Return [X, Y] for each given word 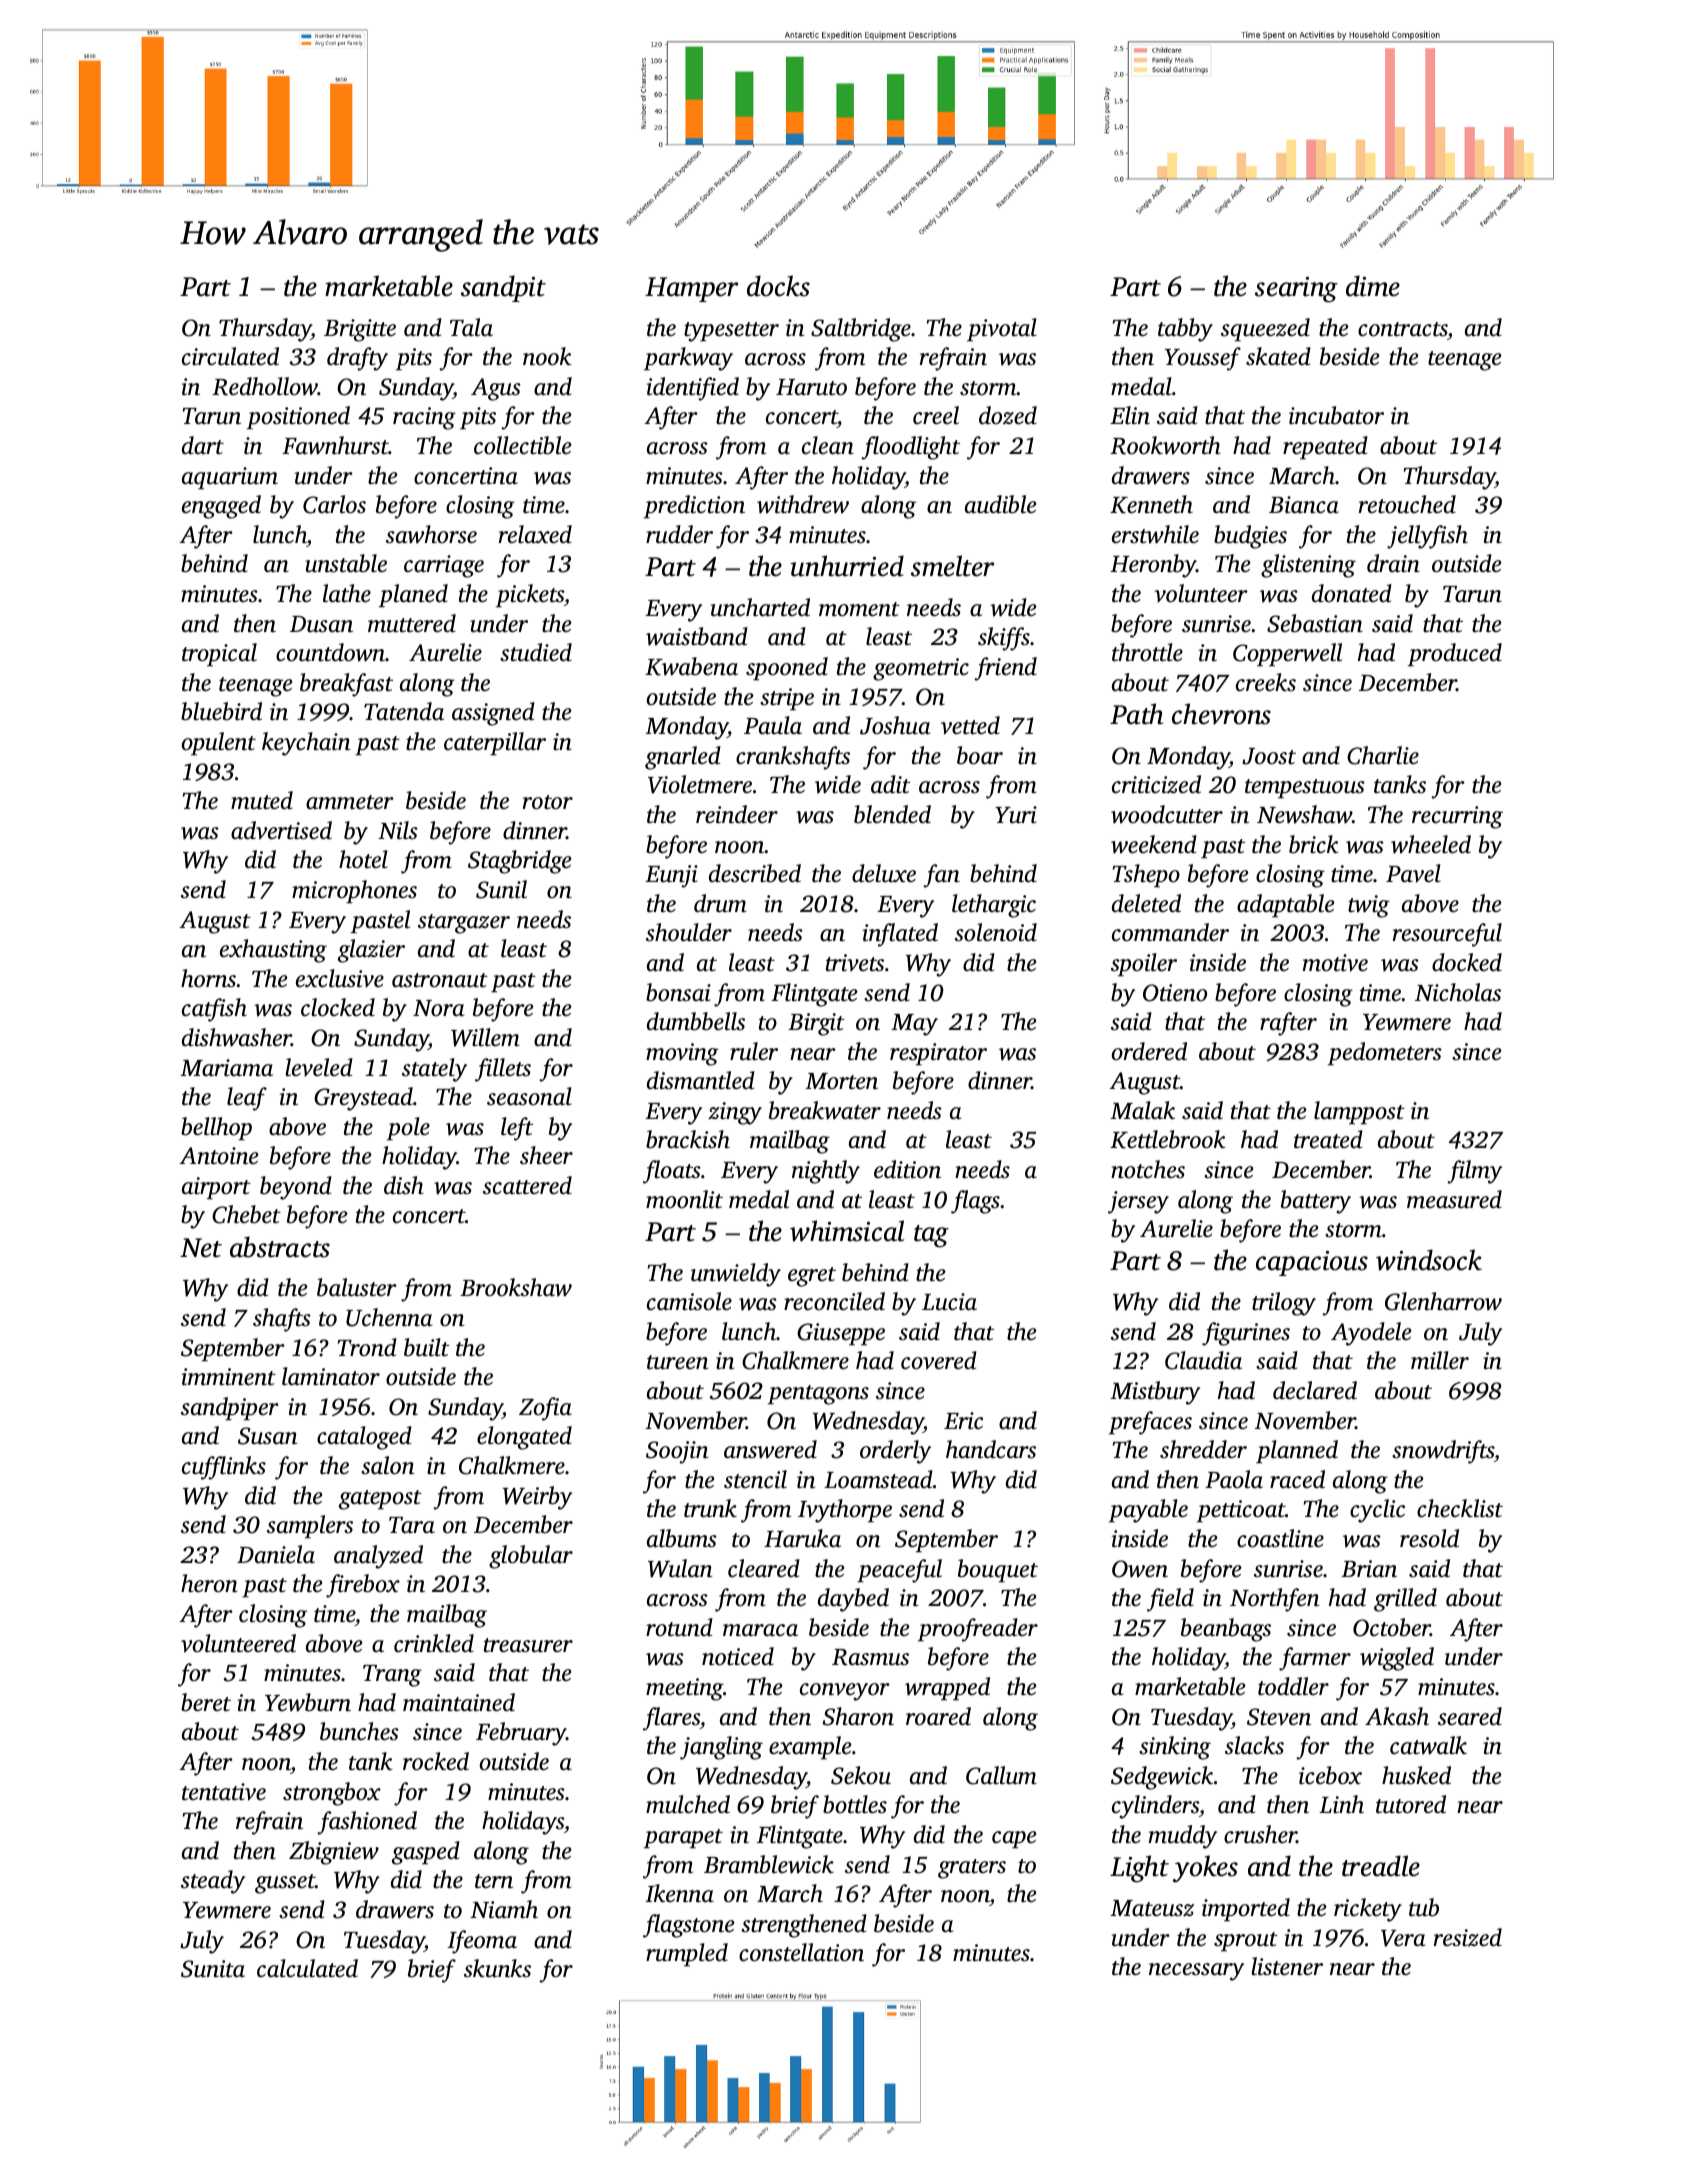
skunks [497, 1968]
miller [1440, 1360]
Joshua [895, 725]
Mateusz [1152, 1908]
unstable [346, 563]
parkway [688, 359]
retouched [1407, 504]
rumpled [687, 1955]
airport [216, 1188]
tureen [677, 1362]
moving [682, 1054]
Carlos [334, 504]
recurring [1457, 817]
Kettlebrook [1168, 1139]
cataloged [364, 1438]
